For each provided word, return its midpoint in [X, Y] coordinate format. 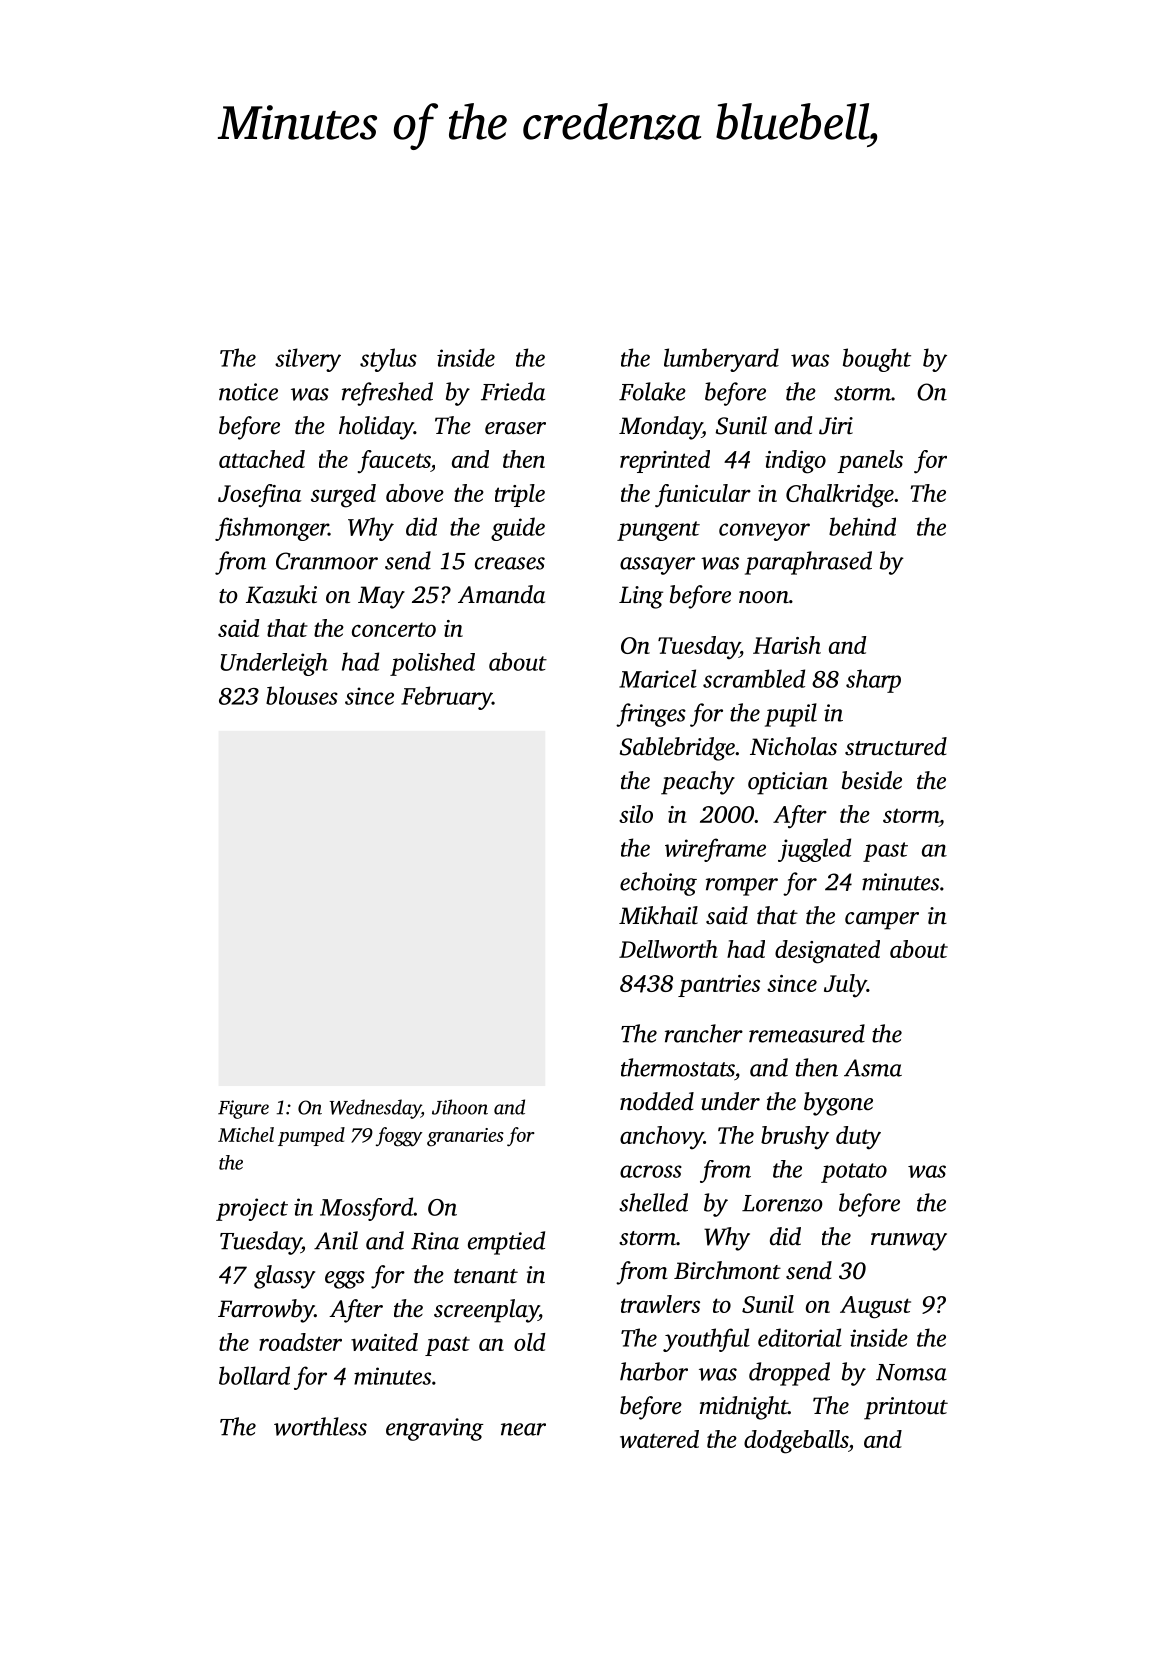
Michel [246, 1134]
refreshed [387, 394]
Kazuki [281, 594]
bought [877, 360]
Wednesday [375, 1109]
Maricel [658, 678]
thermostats [678, 1067]
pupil [791, 715]
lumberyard [721, 360]
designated [827, 952]
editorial [800, 1337]
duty [858, 1138]
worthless [320, 1426]
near [523, 1429]
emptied [506, 1243]
